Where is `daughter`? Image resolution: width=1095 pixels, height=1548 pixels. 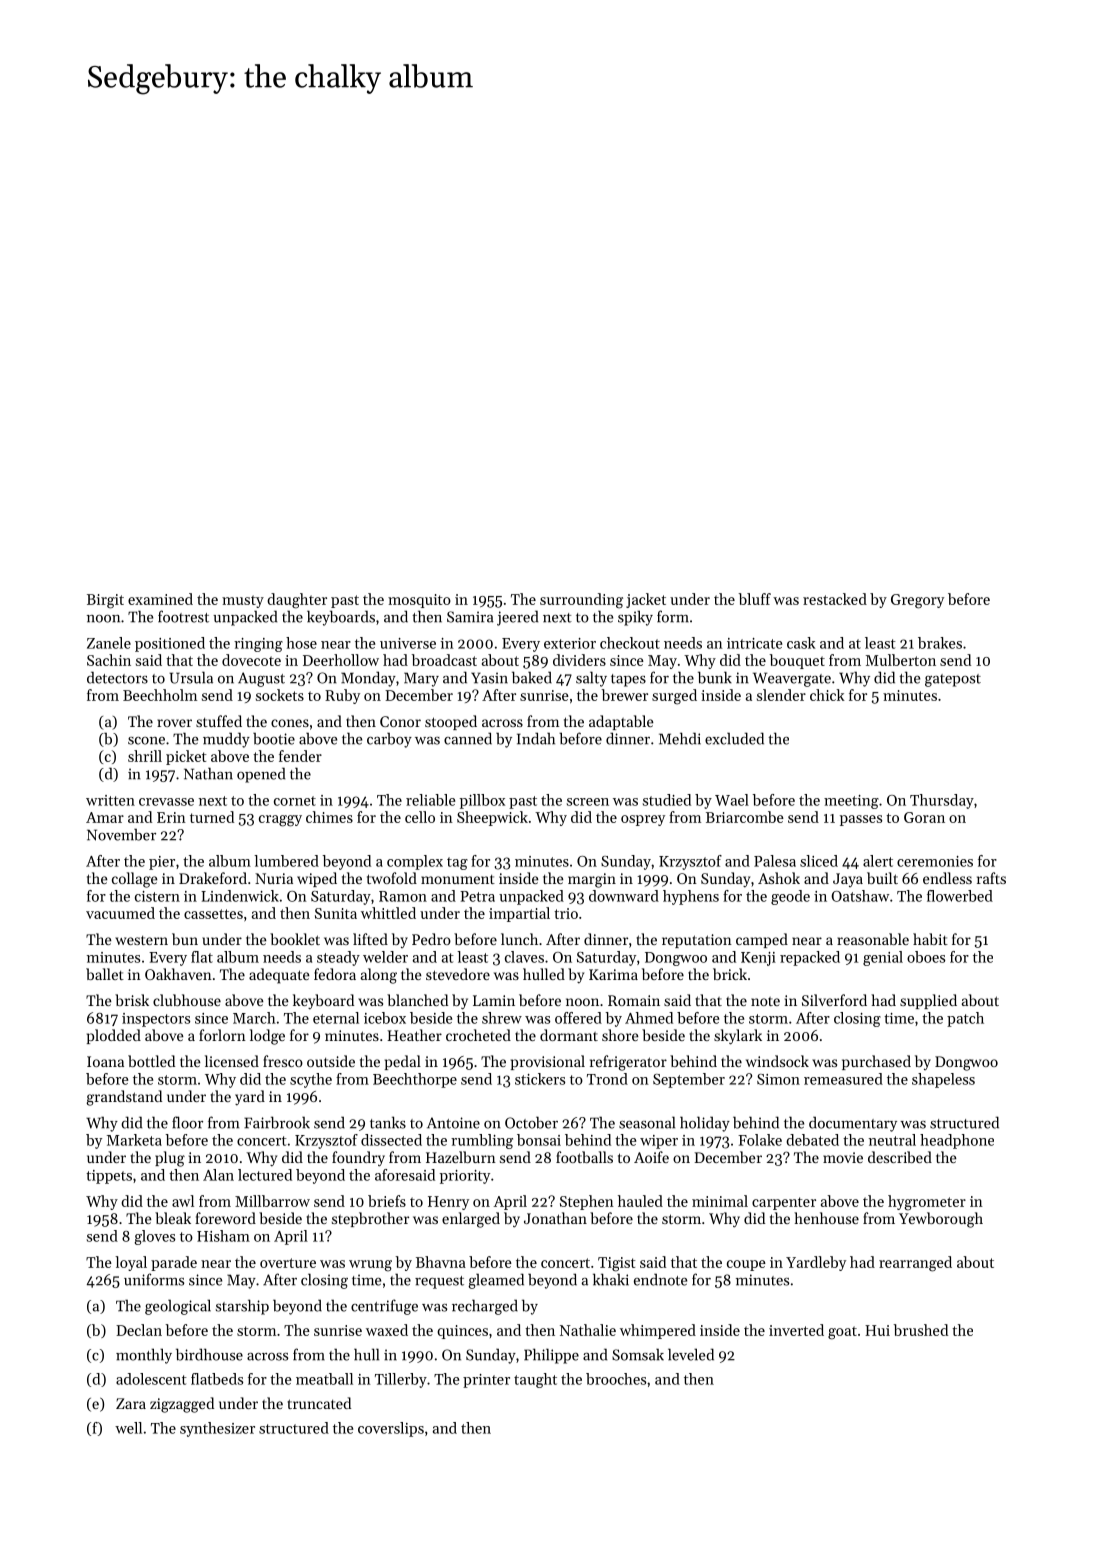
daughter is located at coordinates (297, 601).
